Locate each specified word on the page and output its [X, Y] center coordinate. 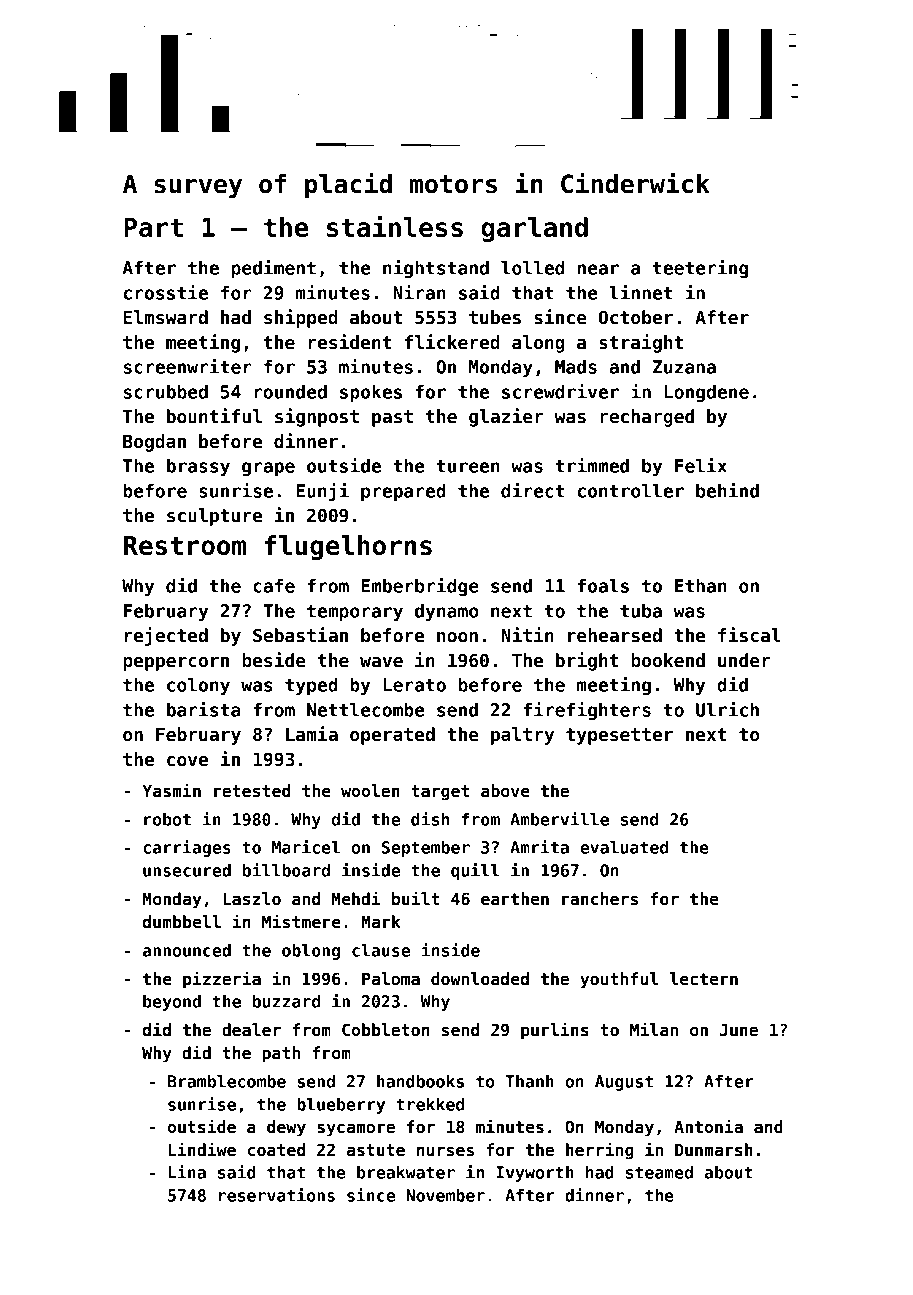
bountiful [214, 416]
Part [153, 227]
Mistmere [301, 921]
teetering [700, 269]
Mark [380, 921]
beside [274, 660]
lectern [704, 979]
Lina [187, 1172]
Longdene [707, 393]
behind [727, 490]
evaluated [624, 847]
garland [534, 229]
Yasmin [171, 790]
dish [430, 819]
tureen [468, 466]
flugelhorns [348, 547]
